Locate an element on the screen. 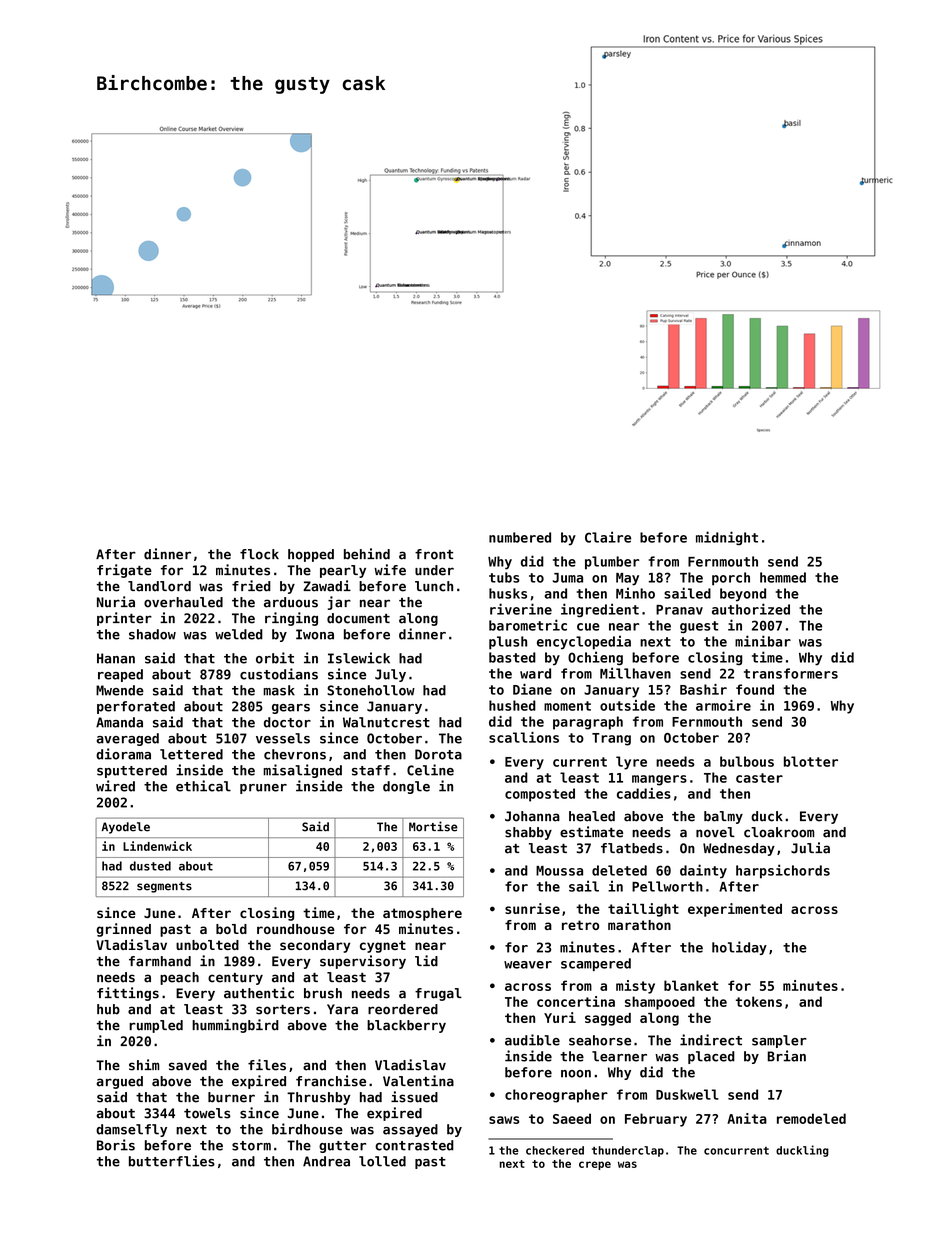 This screenshot has height=1233, width=952. plumber is located at coordinates (612, 563).
